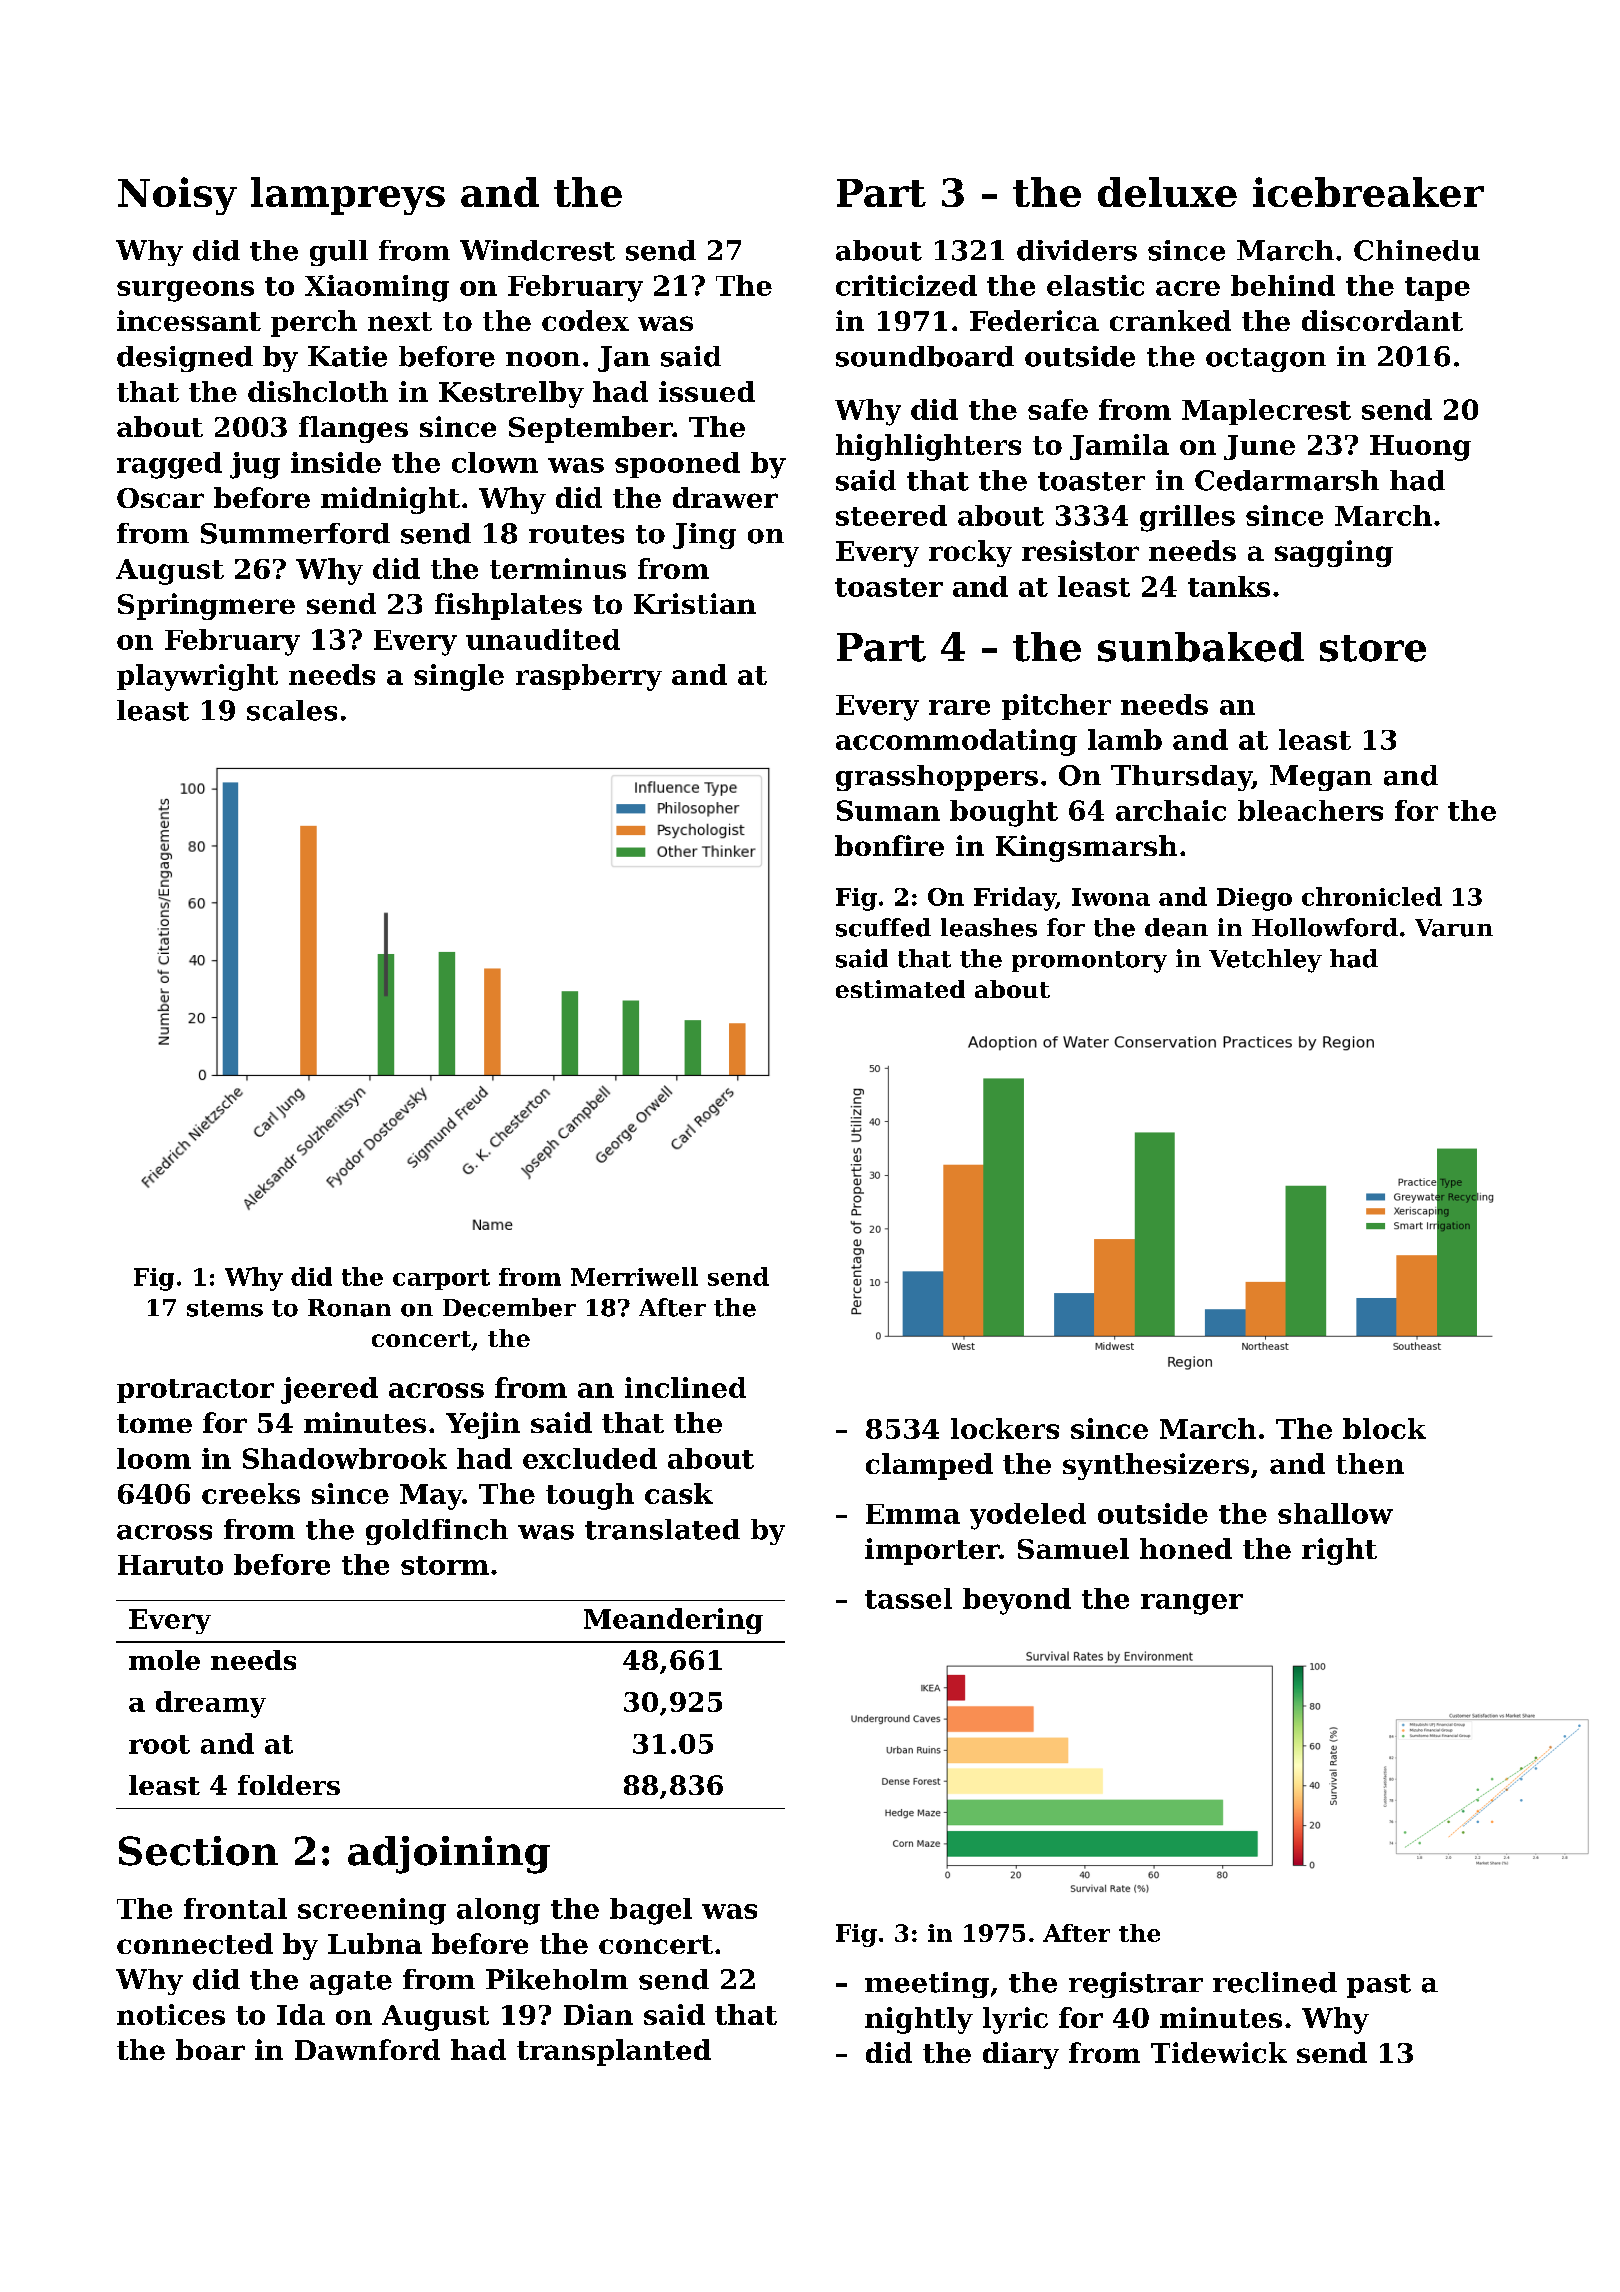  Describe the element at coordinates (206, 606) in the document. I see `Springmere` at that location.
